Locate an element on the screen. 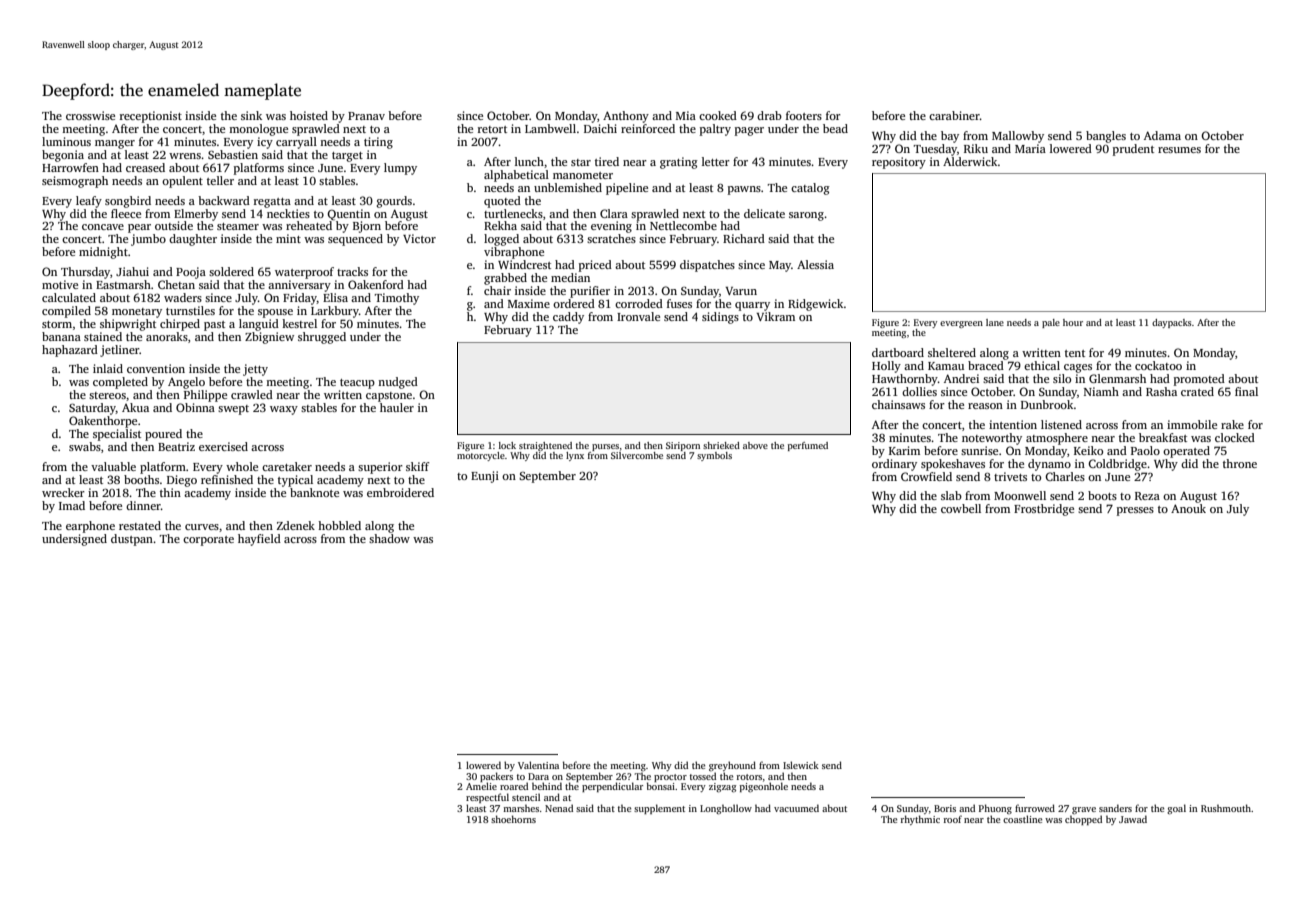 This screenshot has height=924, width=1308. lane is located at coordinates (995, 322).
